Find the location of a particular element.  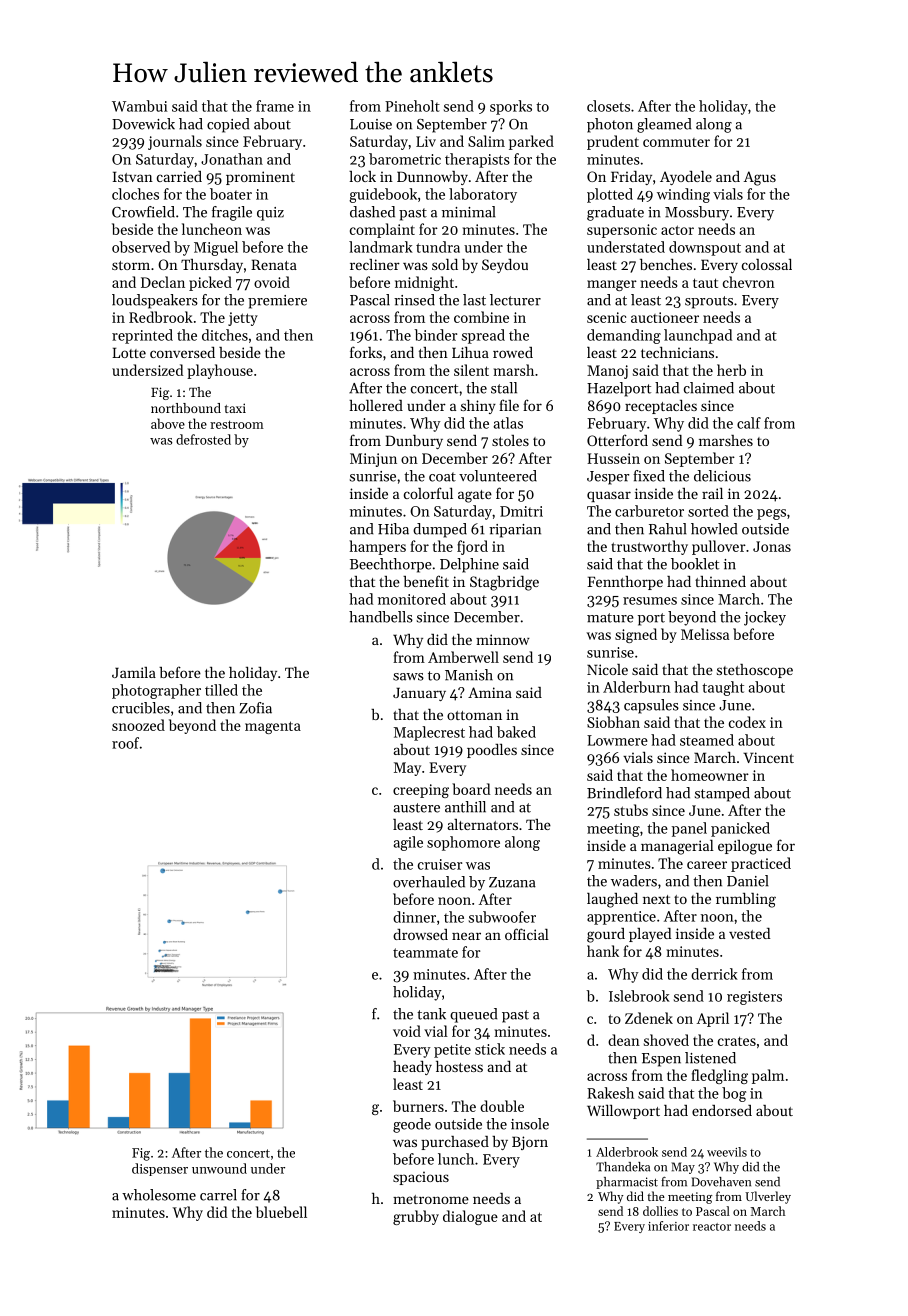

crucibles is located at coordinates (141, 708).
